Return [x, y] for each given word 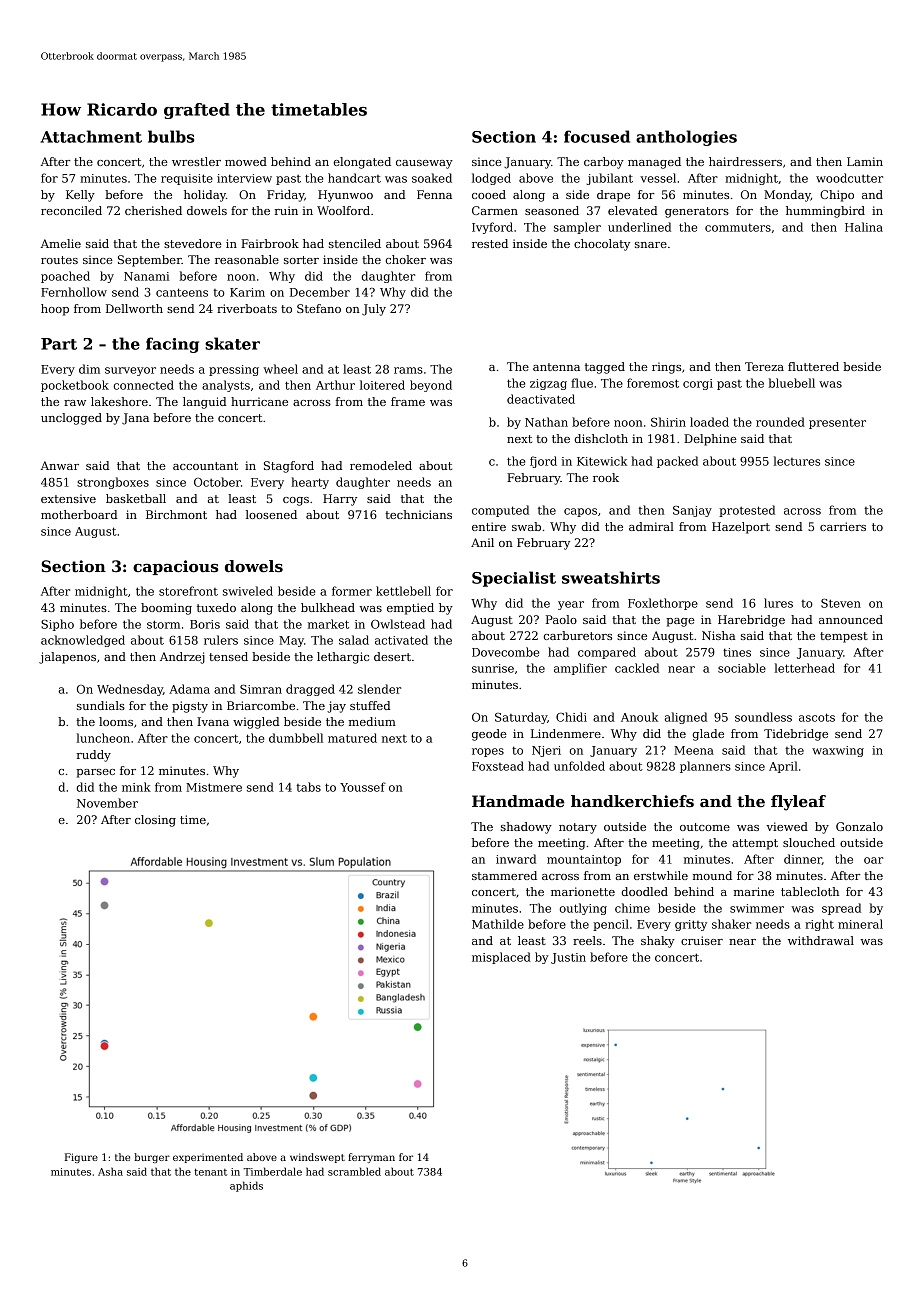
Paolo [561, 619]
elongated [362, 163]
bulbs [171, 136]
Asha [110, 1171]
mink [136, 787]
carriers [843, 526]
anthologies [686, 138]
